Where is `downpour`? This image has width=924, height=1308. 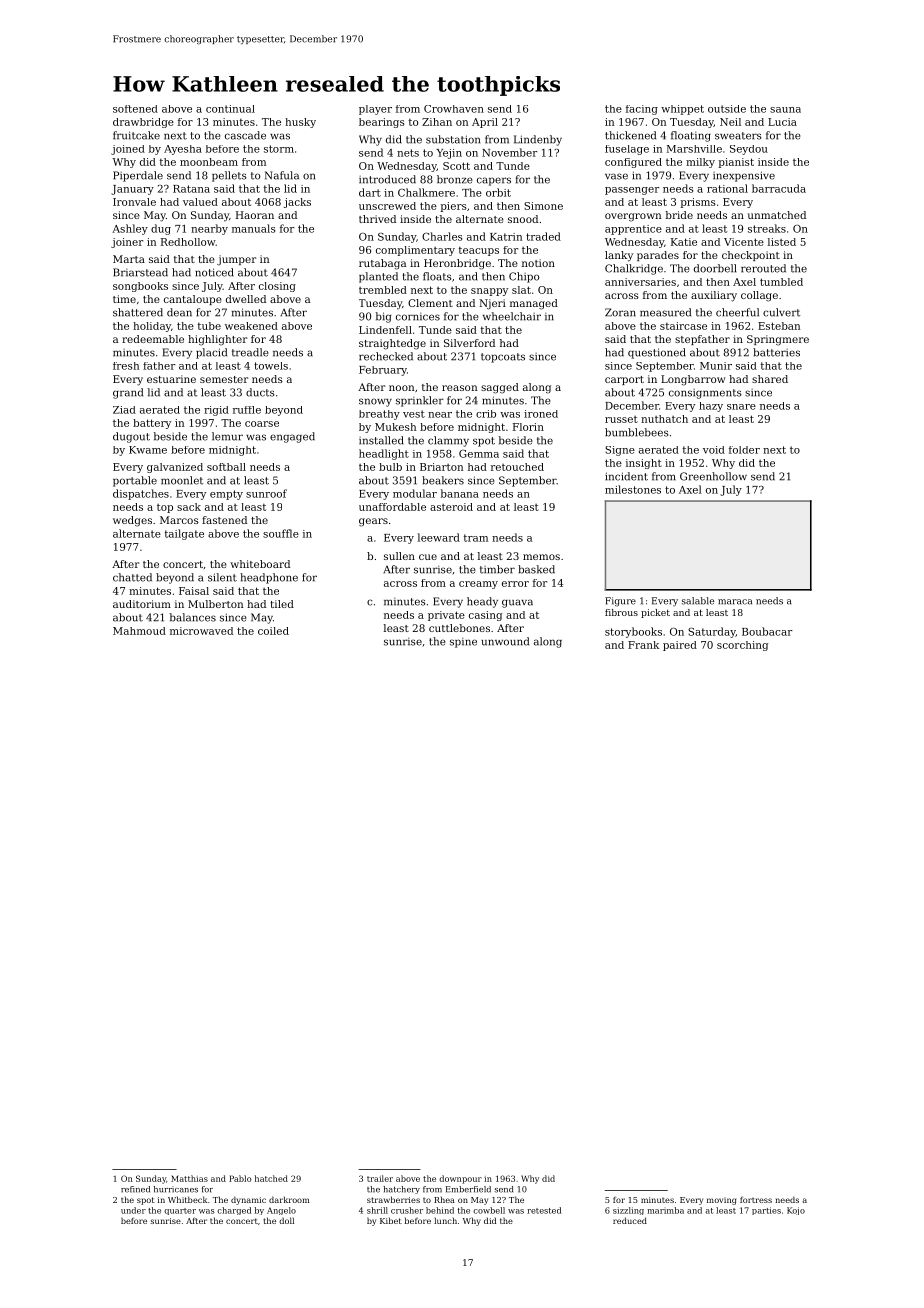
downpour is located at coordinates (460, 1179).
